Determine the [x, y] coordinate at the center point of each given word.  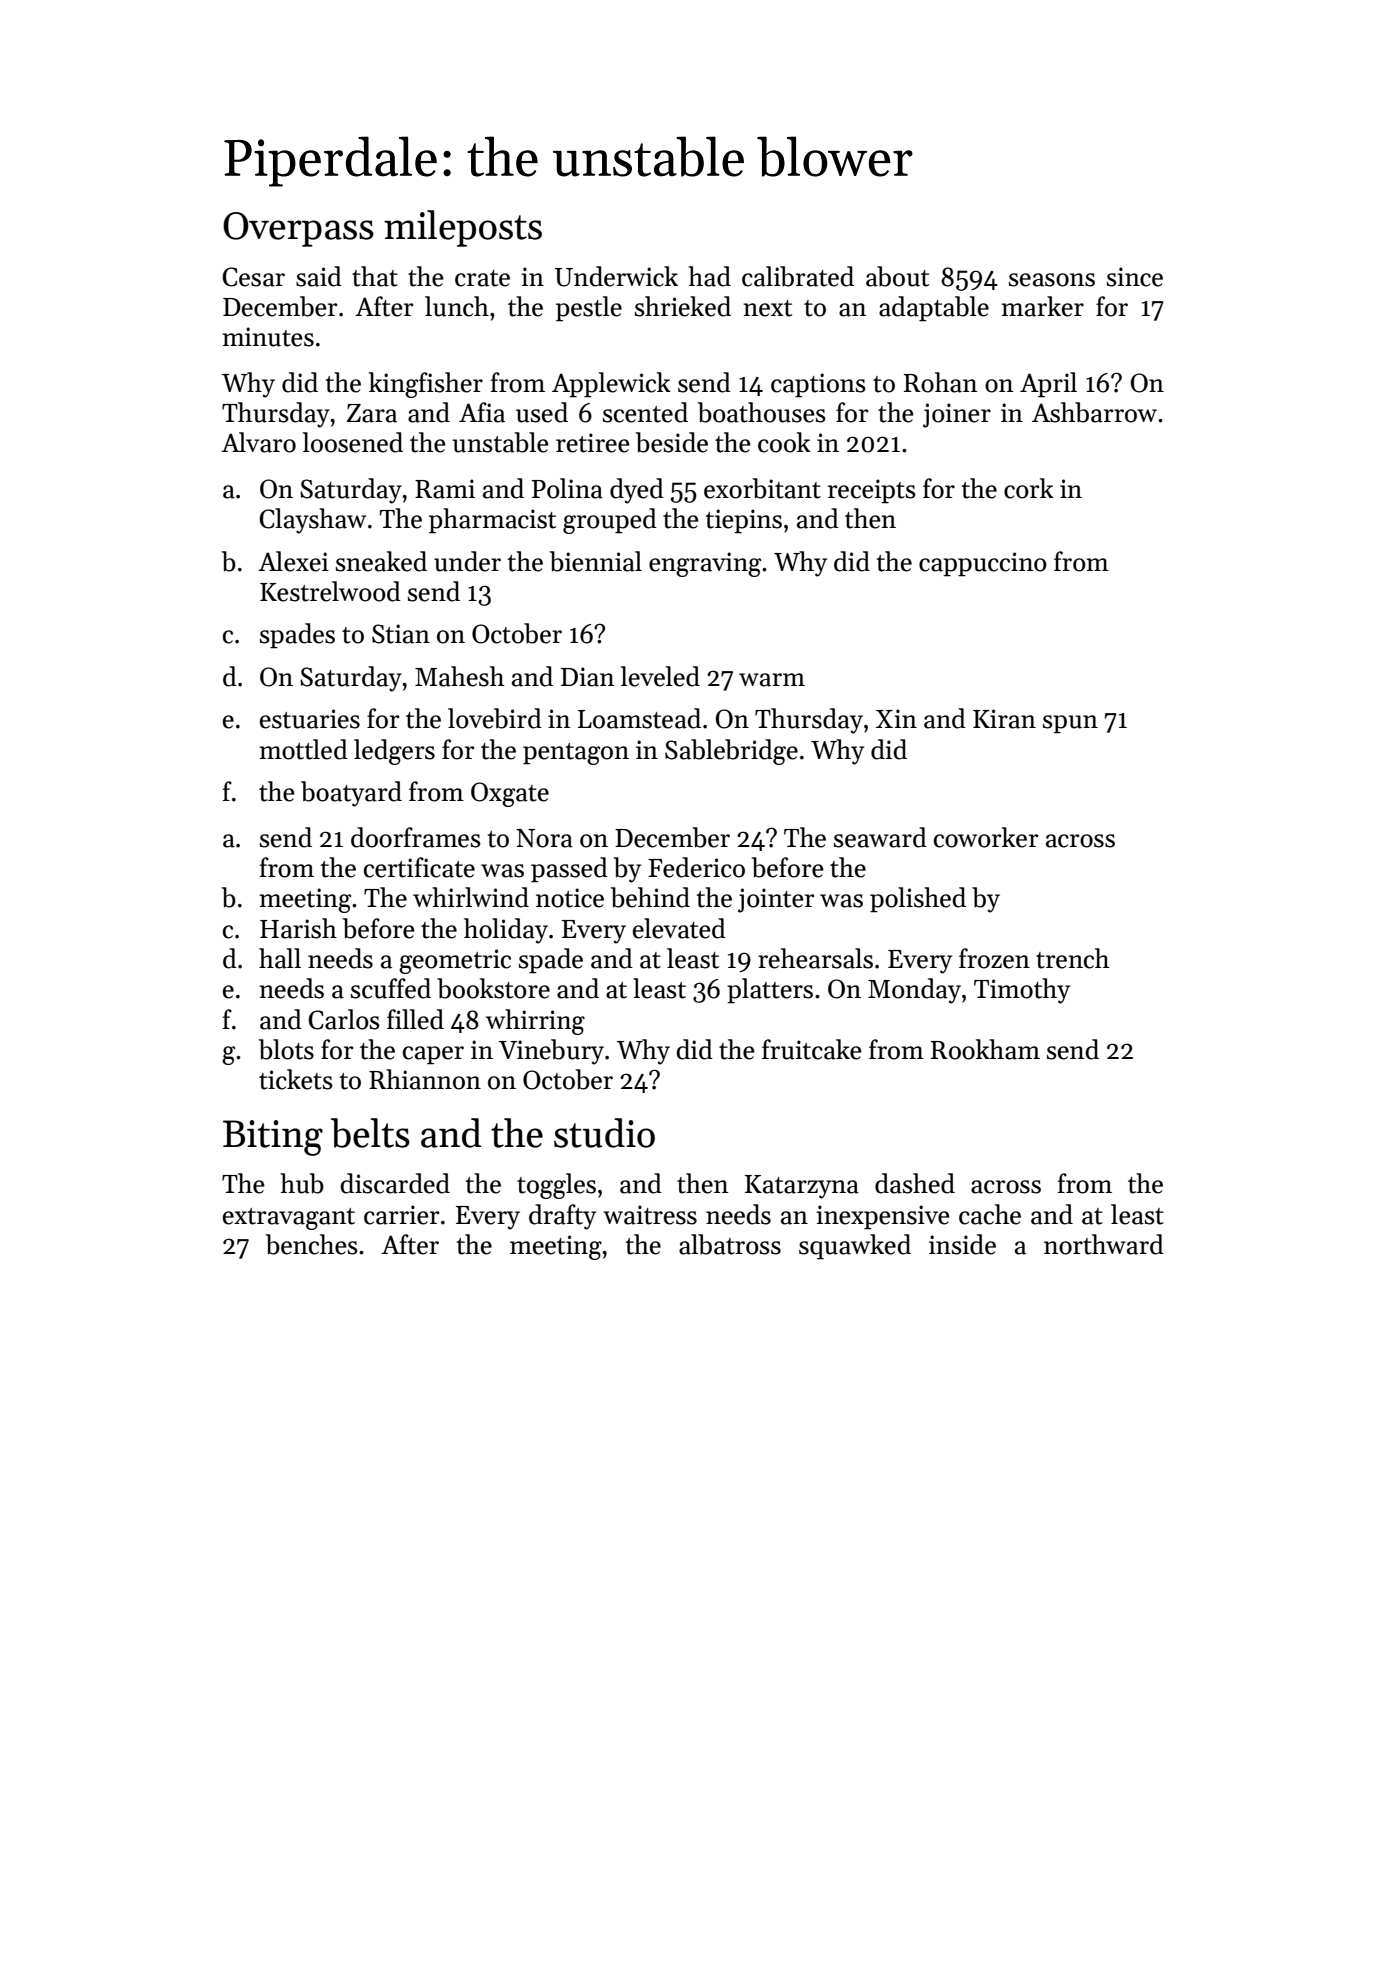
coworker [986, 837]
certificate [419, 867]
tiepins [744, 521]
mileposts [463, 228]
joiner [957, 415]
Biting [273, 1138]
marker [1043, 306]
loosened [353, 442]
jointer [776, 900]
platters [770, 991]
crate [482, 278]
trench [1072, 958]
